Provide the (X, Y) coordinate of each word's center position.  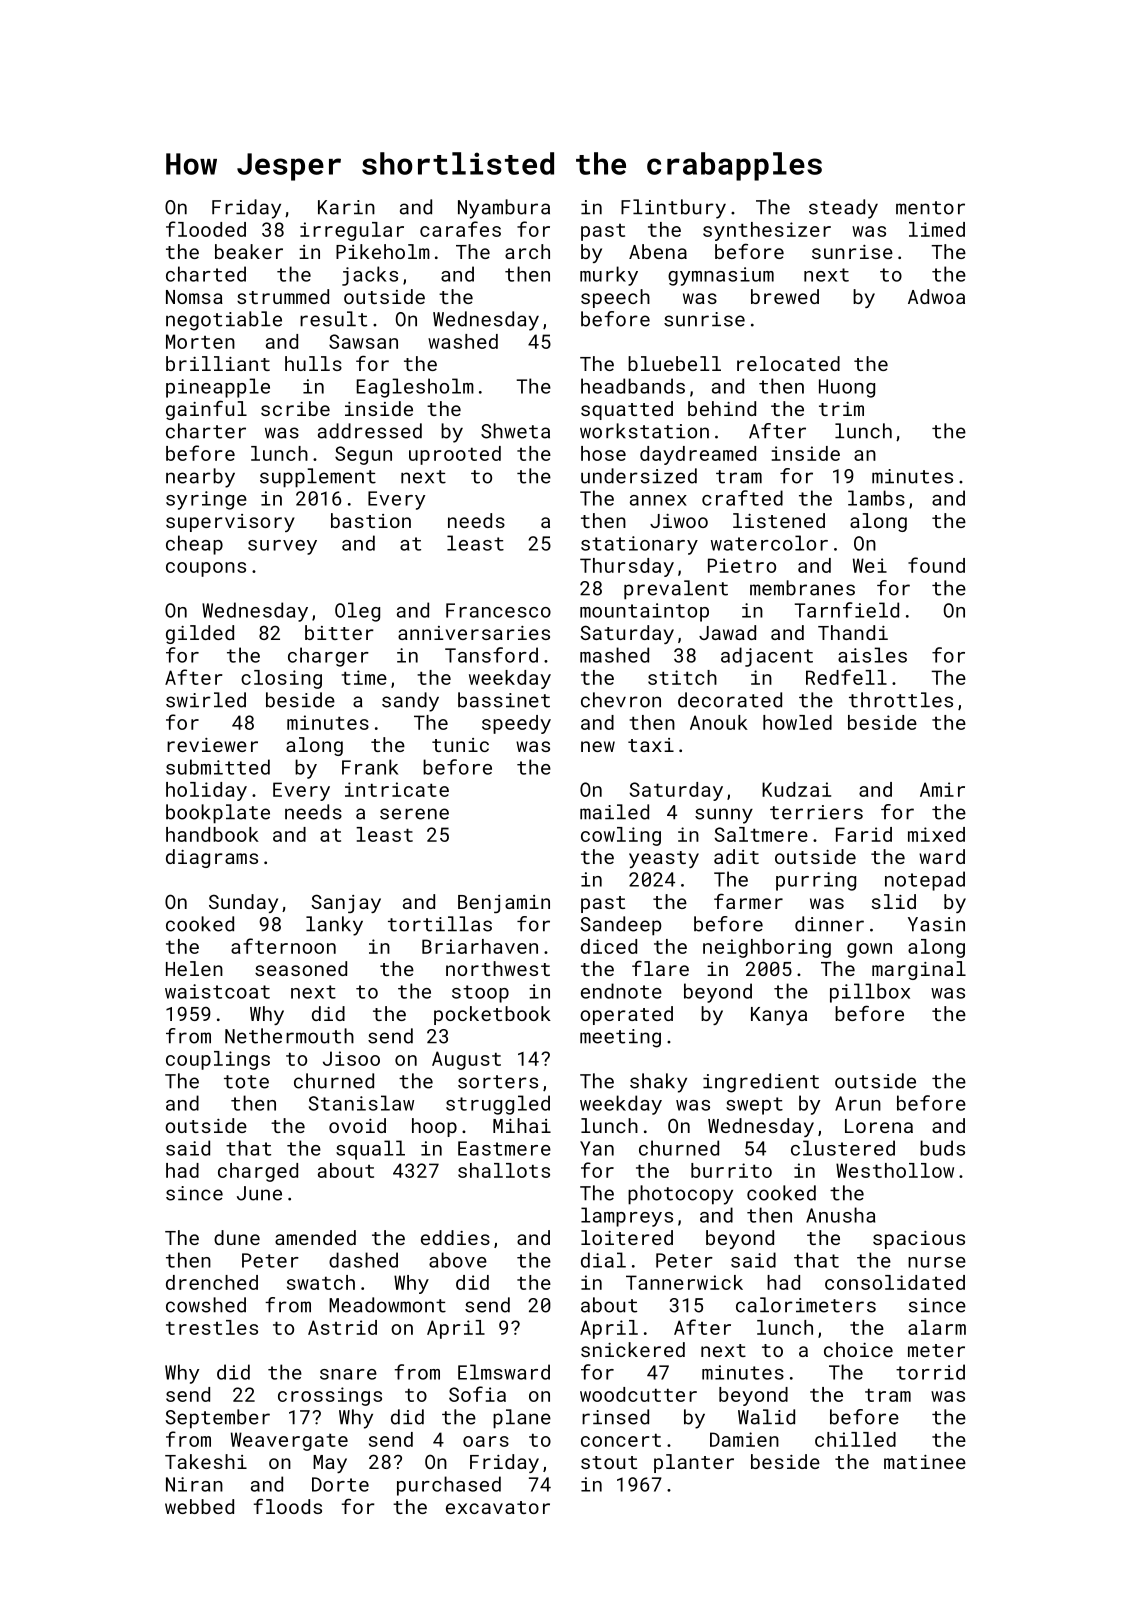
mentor (930, 208)
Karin (346, 207)
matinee (925, 1462)
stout (609, 1462)
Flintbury (673, 209)
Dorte (340, 1484)
